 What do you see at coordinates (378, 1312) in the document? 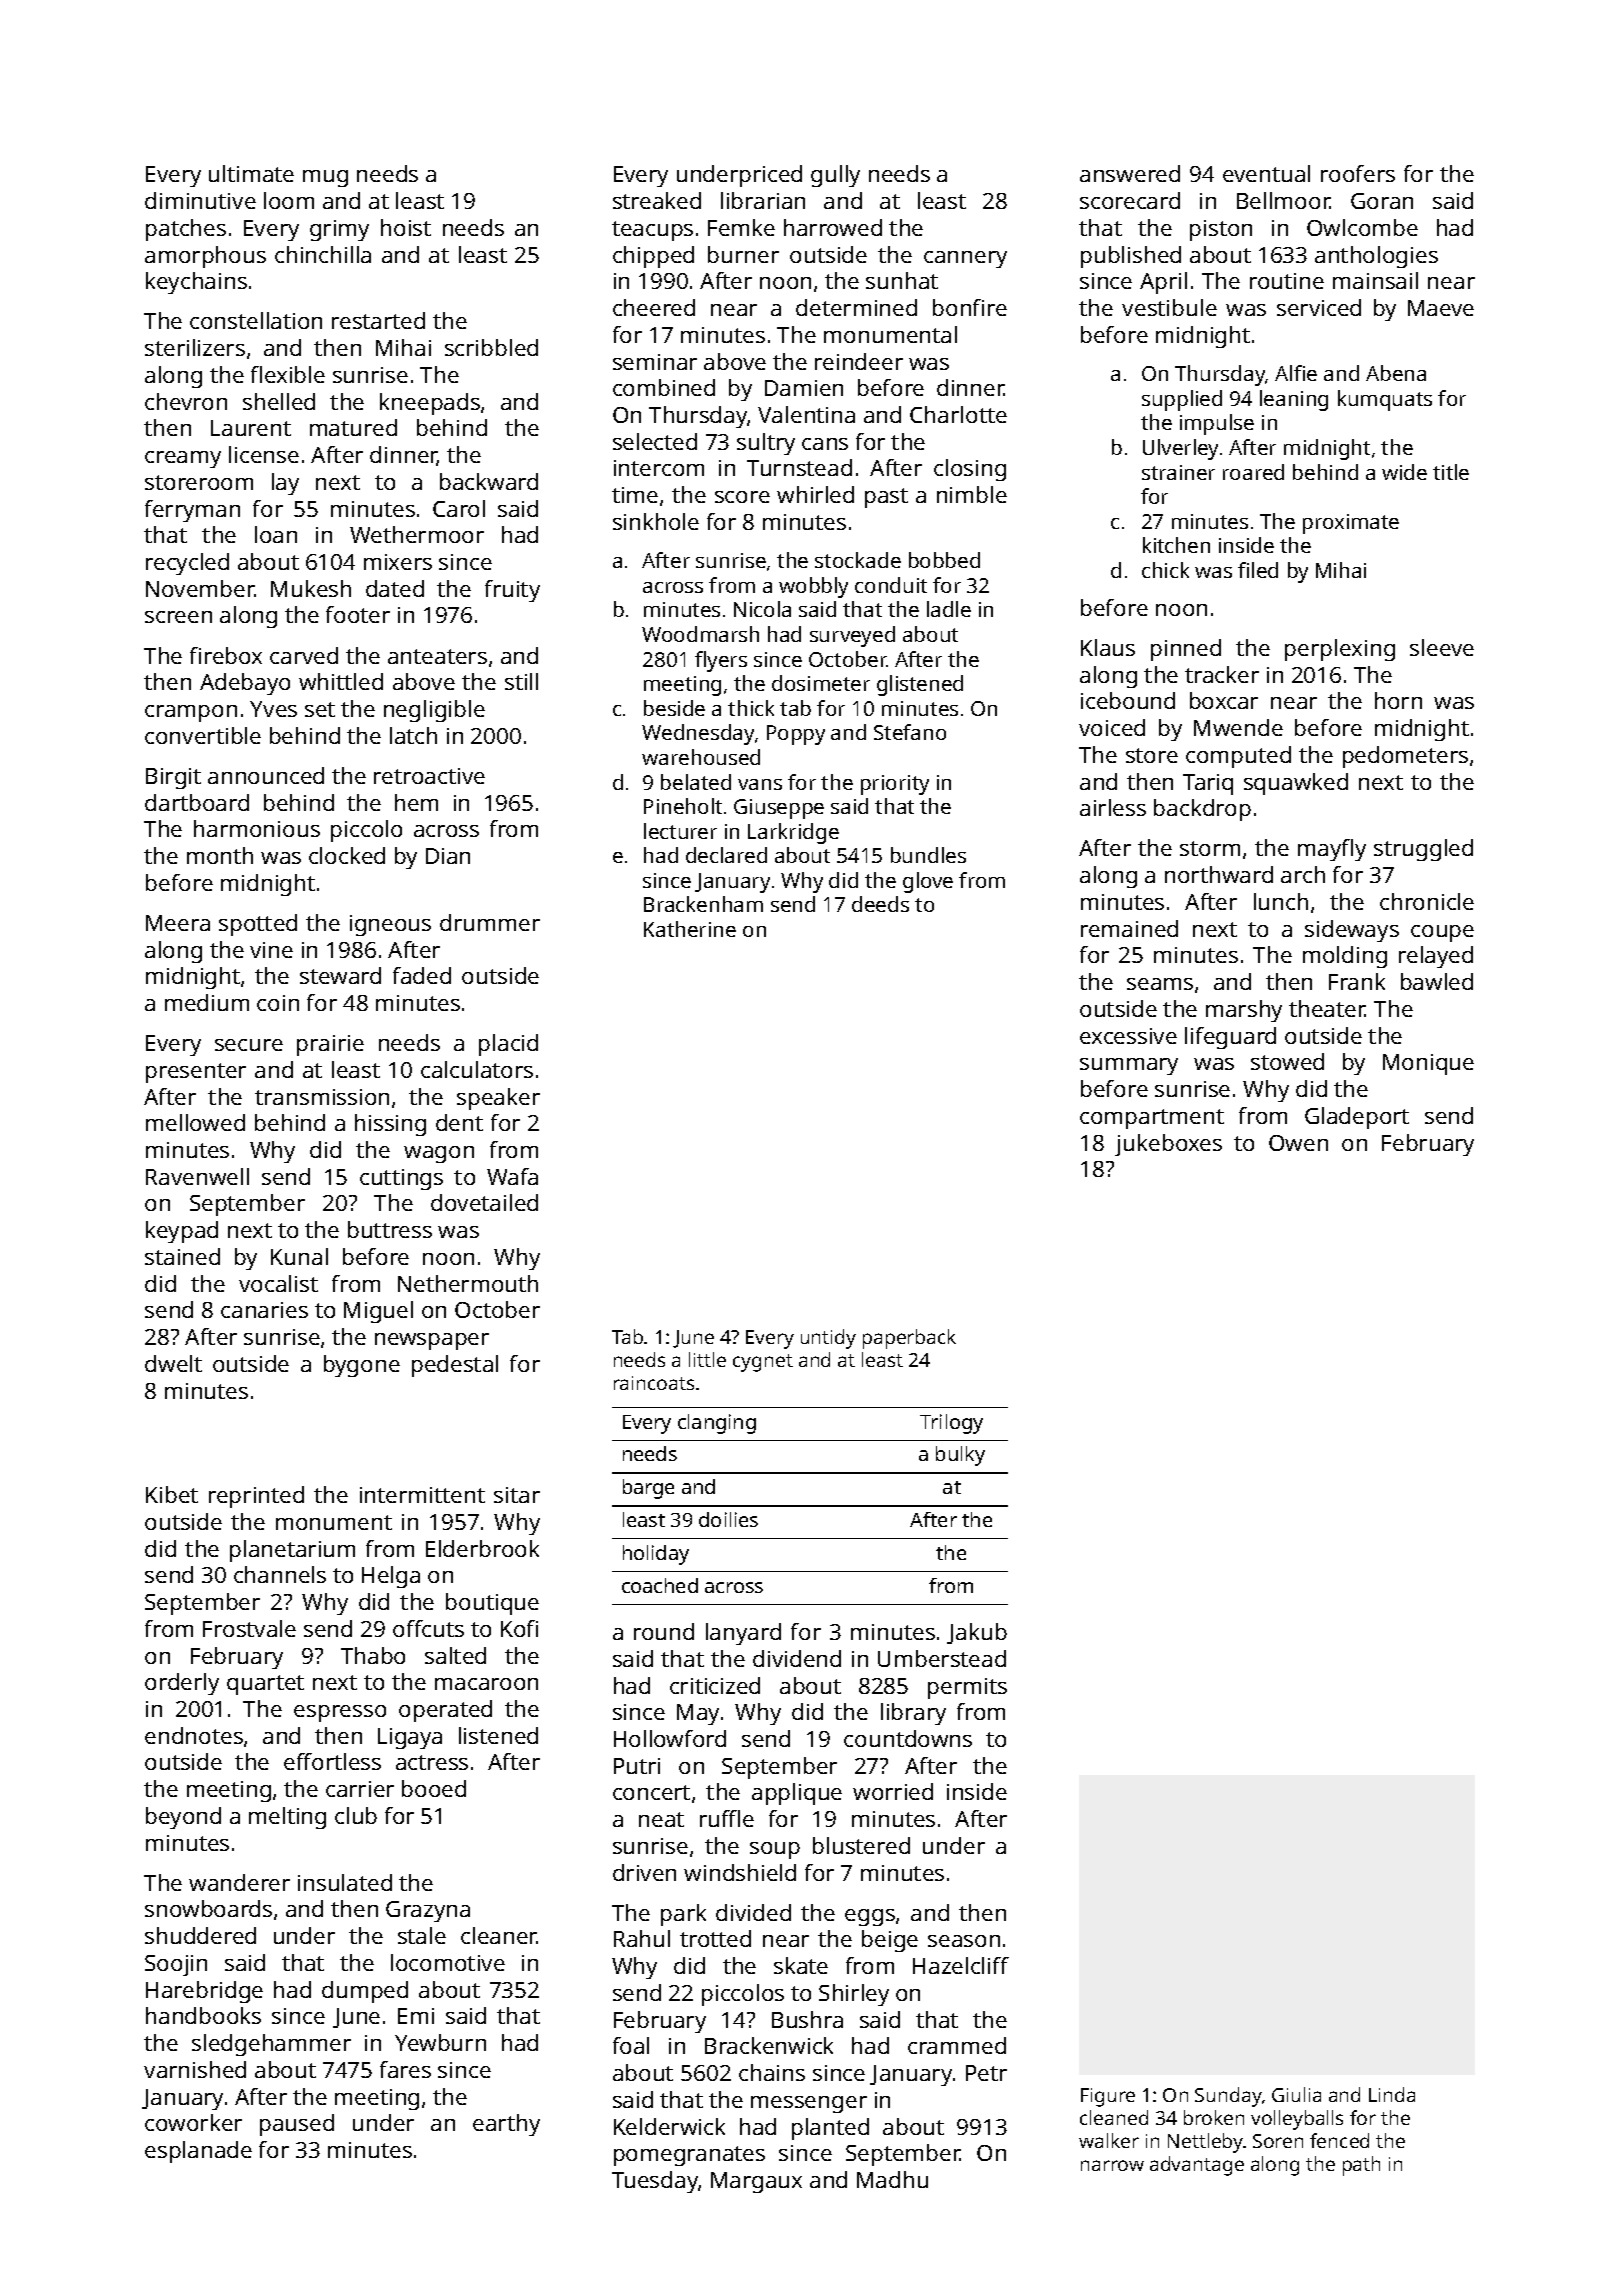
I see `Miguel` at bounding box center [378, 1312].
